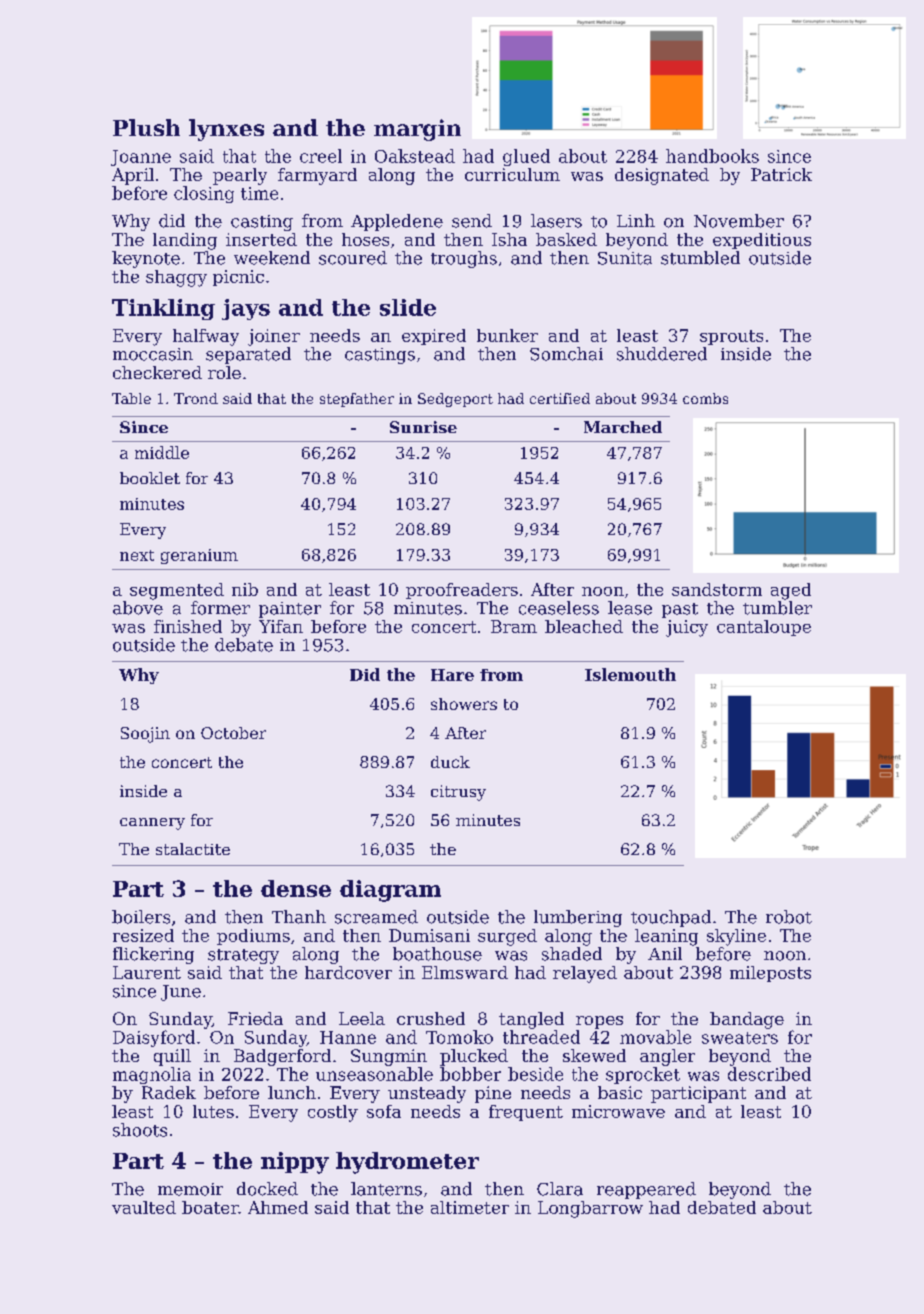  Describe the element at coordinates (226, 130) in the document. I see `lynxes` at that location.
